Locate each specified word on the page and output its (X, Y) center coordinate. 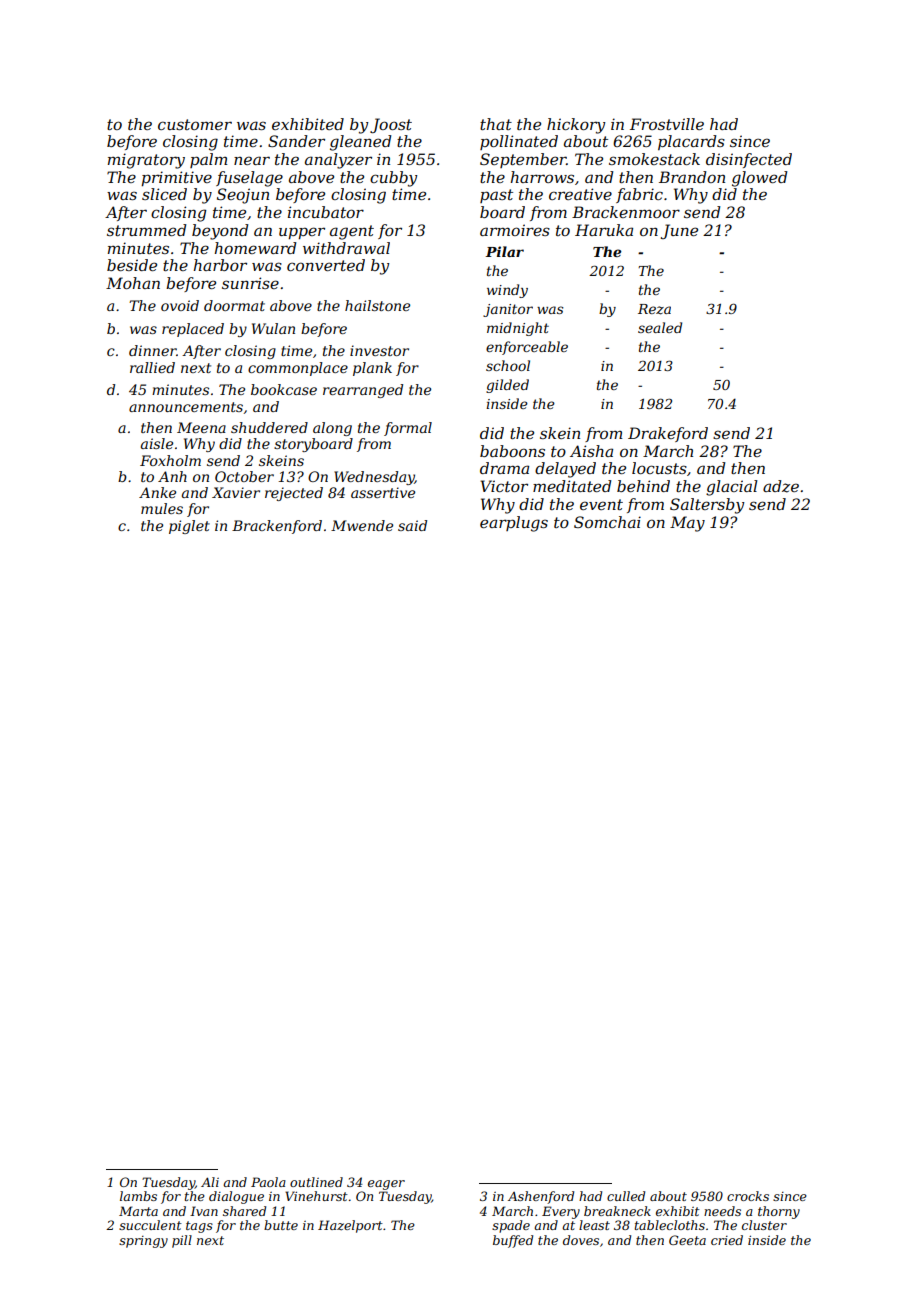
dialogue (236, 1197)
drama (504, 468)
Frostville (667, 124)
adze (781, 486)
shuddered (269, 427)
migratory (146, 161)
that (496, 124)
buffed (513, 1241)
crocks (748, 1196)
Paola (268, 1182)
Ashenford (541, 1197)
